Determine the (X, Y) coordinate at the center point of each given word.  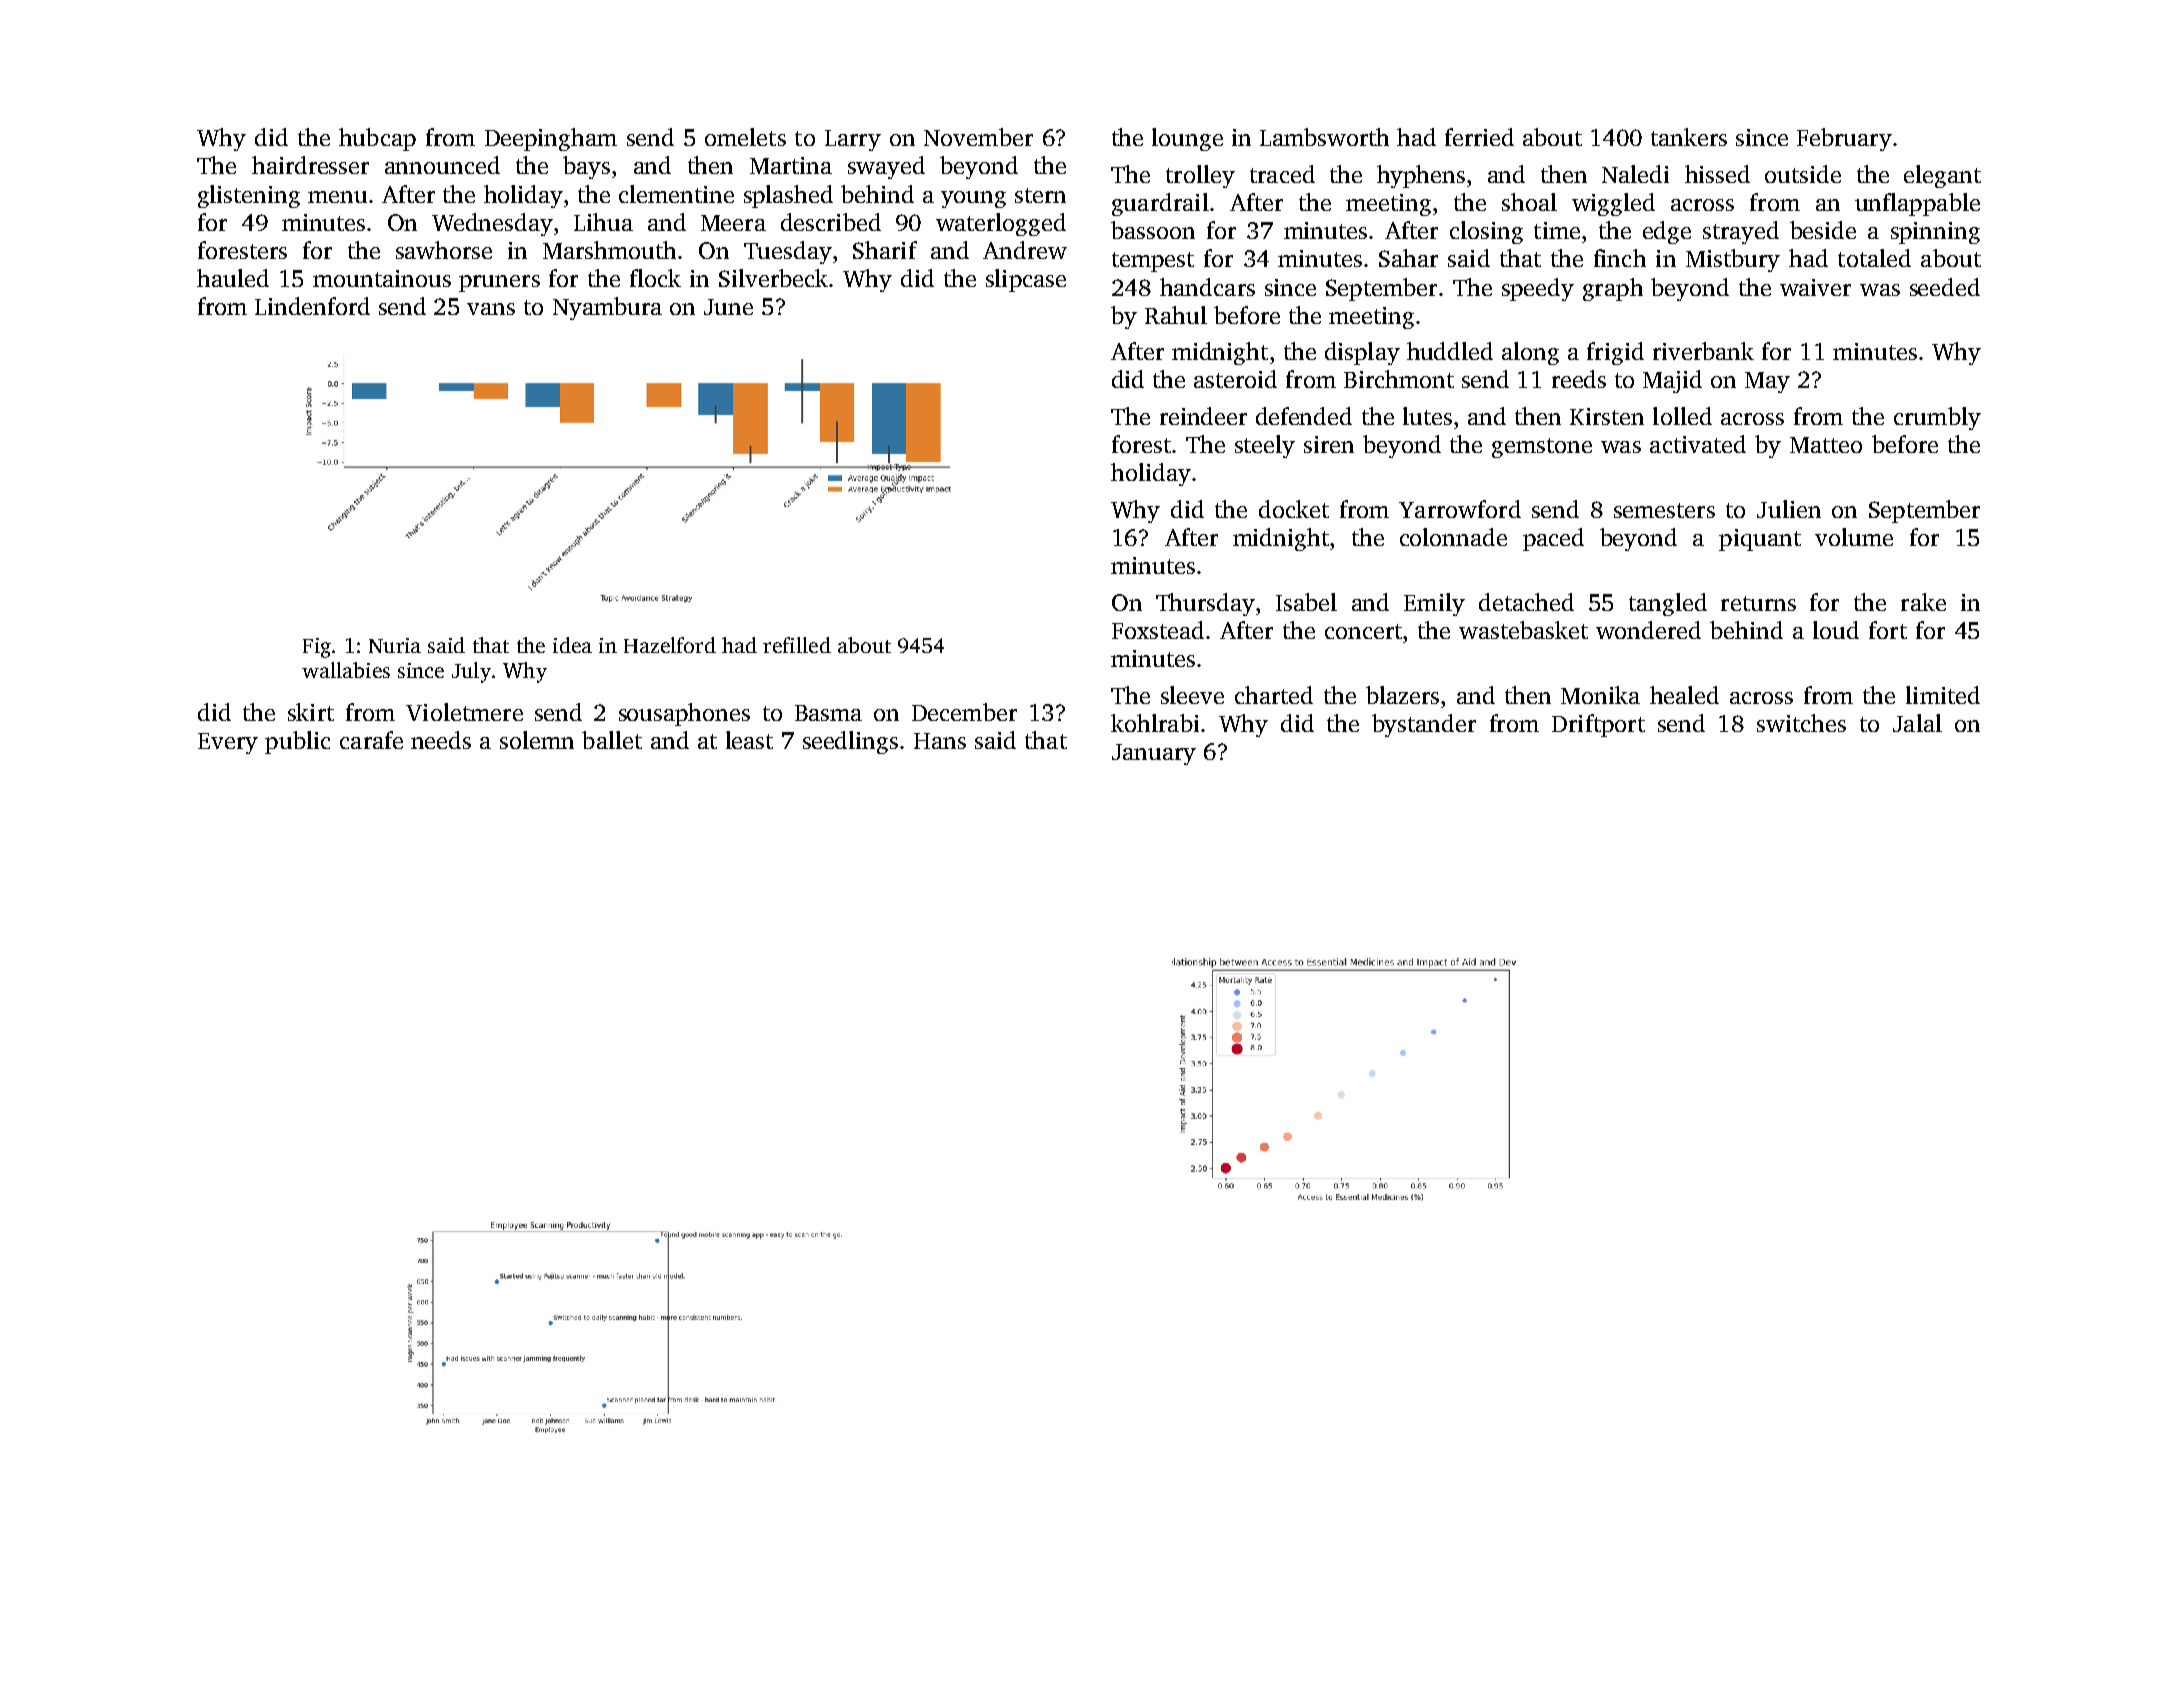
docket (1294, 509)
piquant (1760, 540)
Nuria (395, 645)
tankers (1689, 137)
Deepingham (551, 139)
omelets (745, 137)
